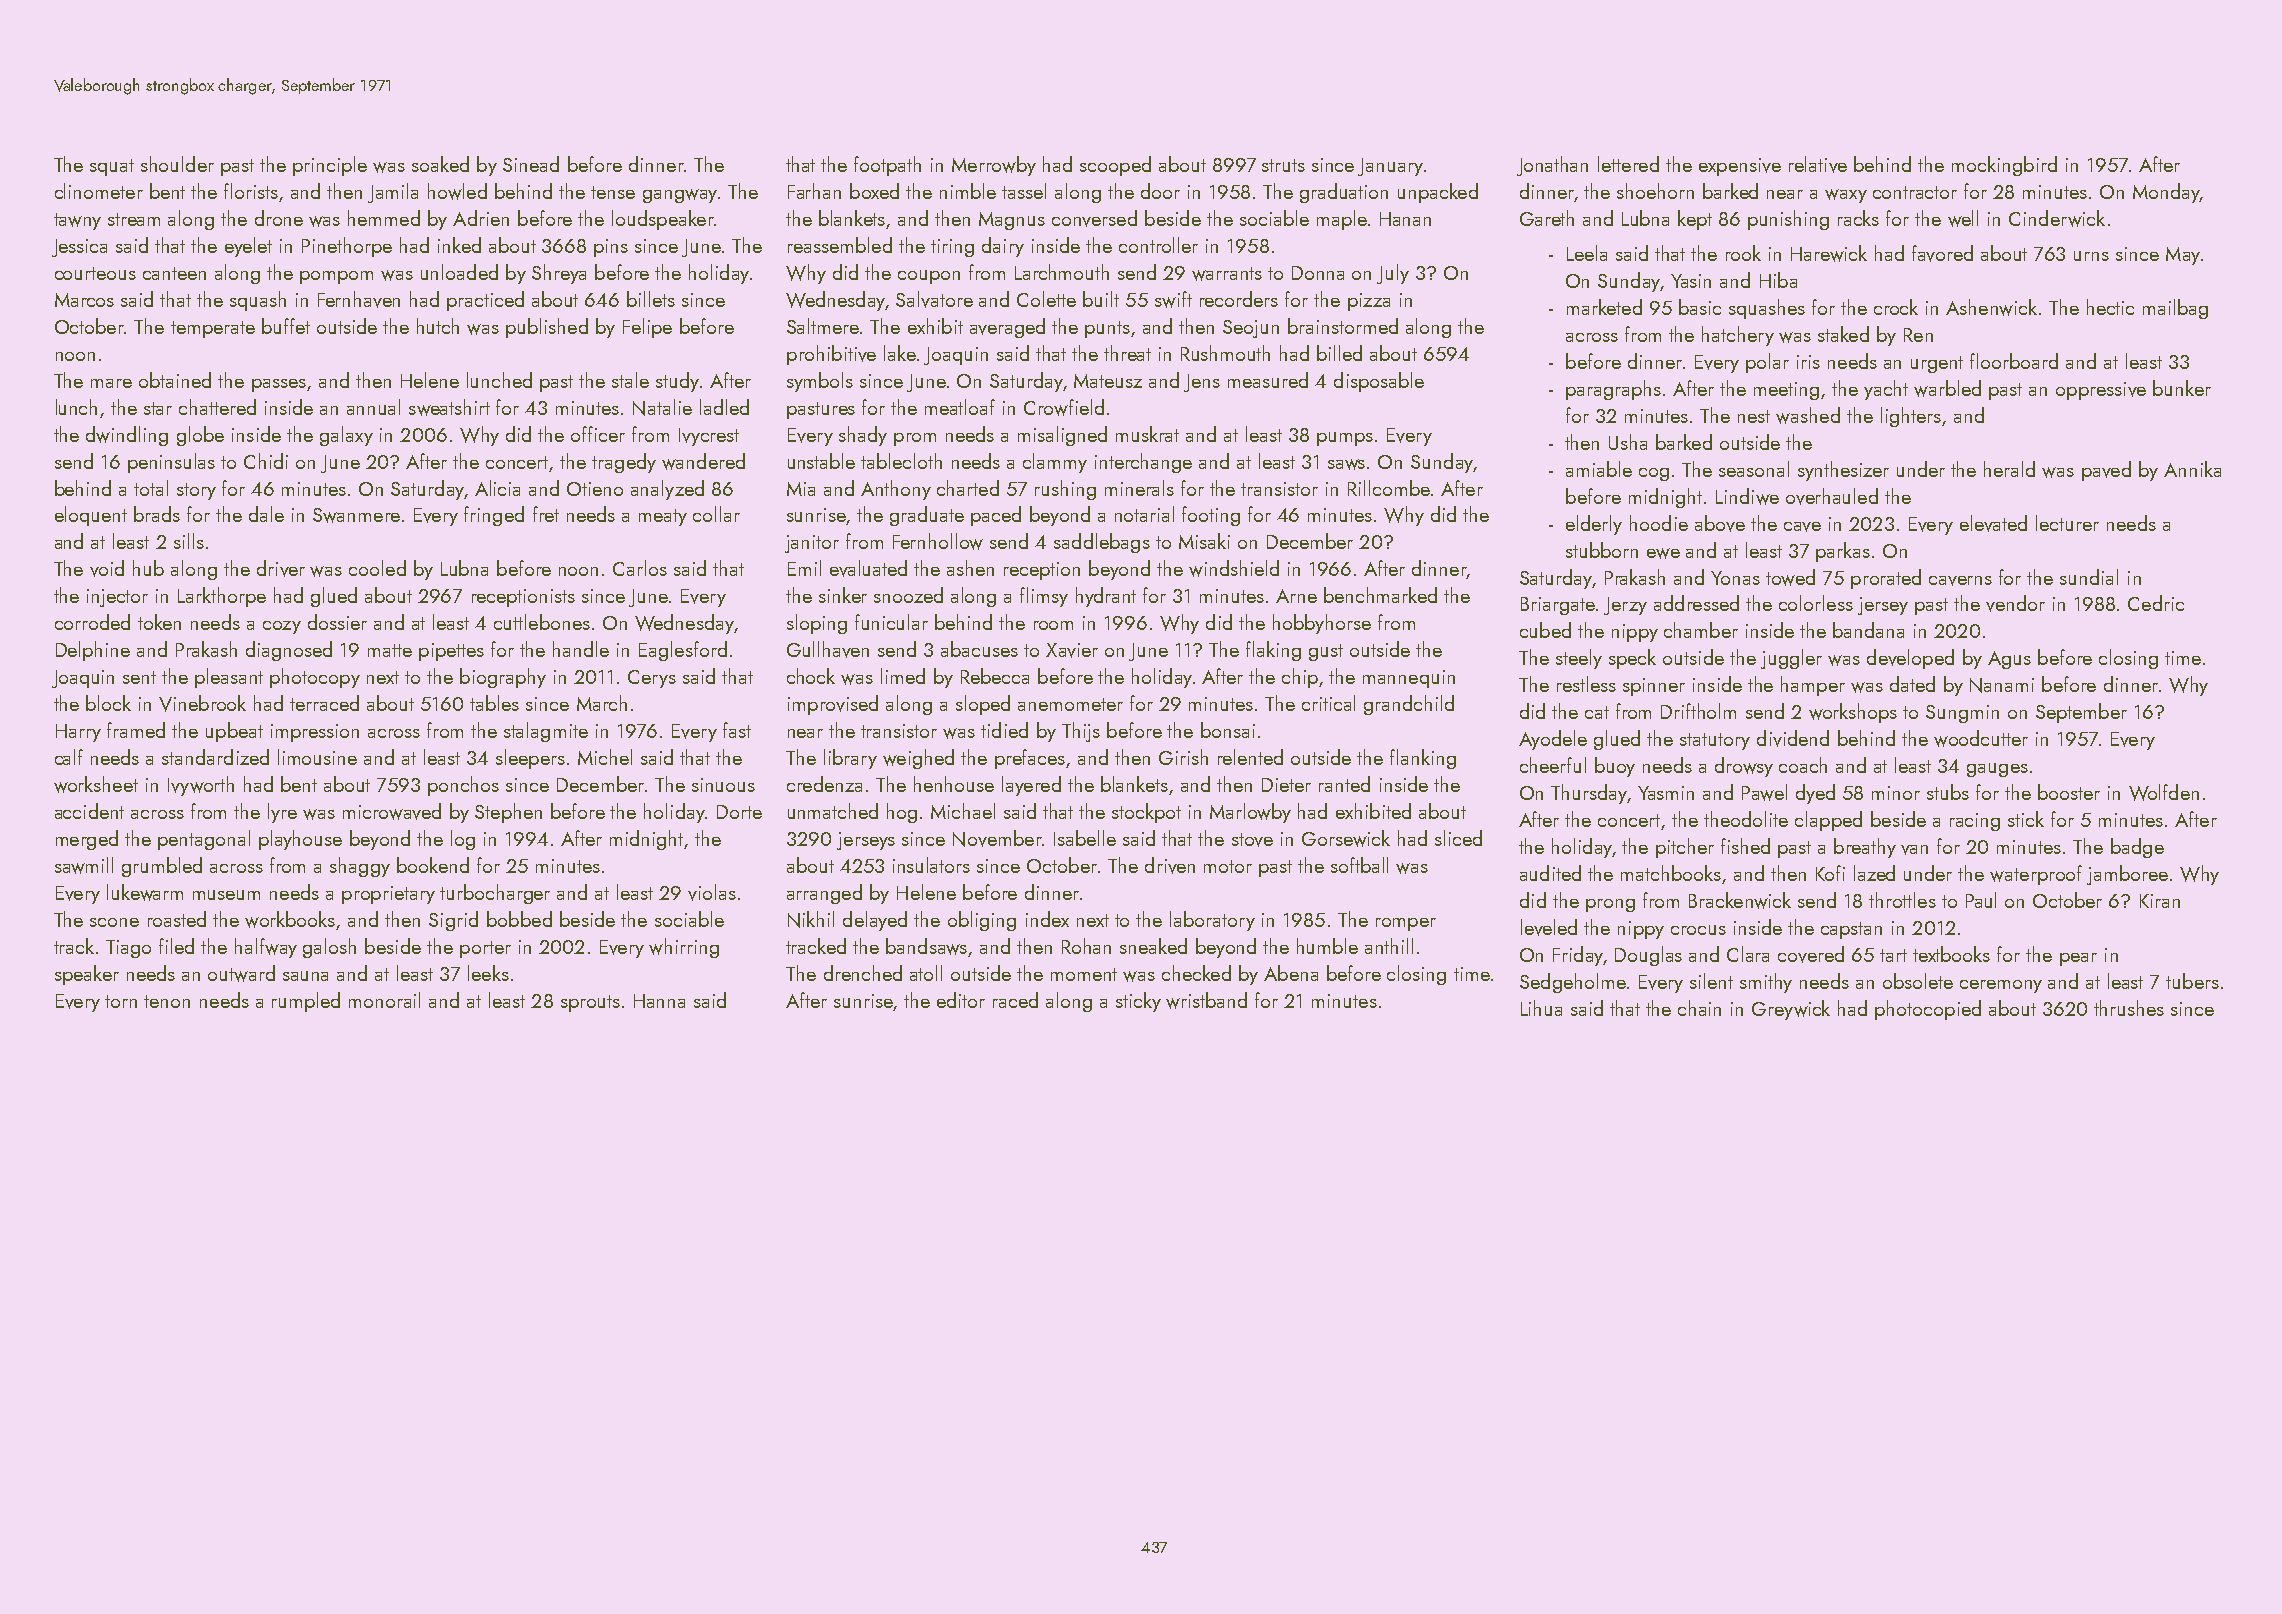 Image resolution: width=2282 pixels, height=1614 pixels. Describe the element at coordinates (739, 812) in the screenshot. I see `Dorte` at that location.
